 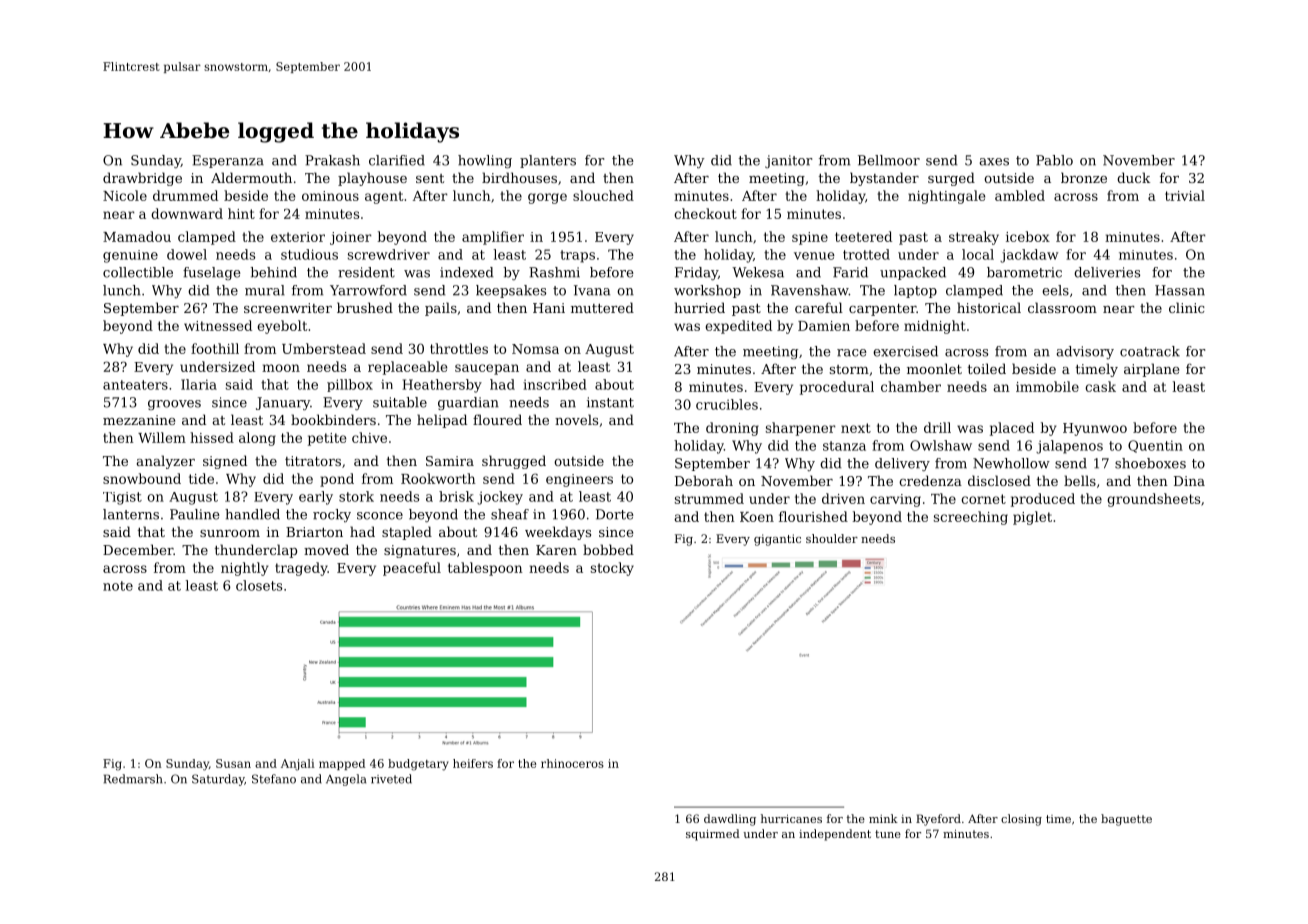 I want to click on squirmed, so click(x=713, y=835).
